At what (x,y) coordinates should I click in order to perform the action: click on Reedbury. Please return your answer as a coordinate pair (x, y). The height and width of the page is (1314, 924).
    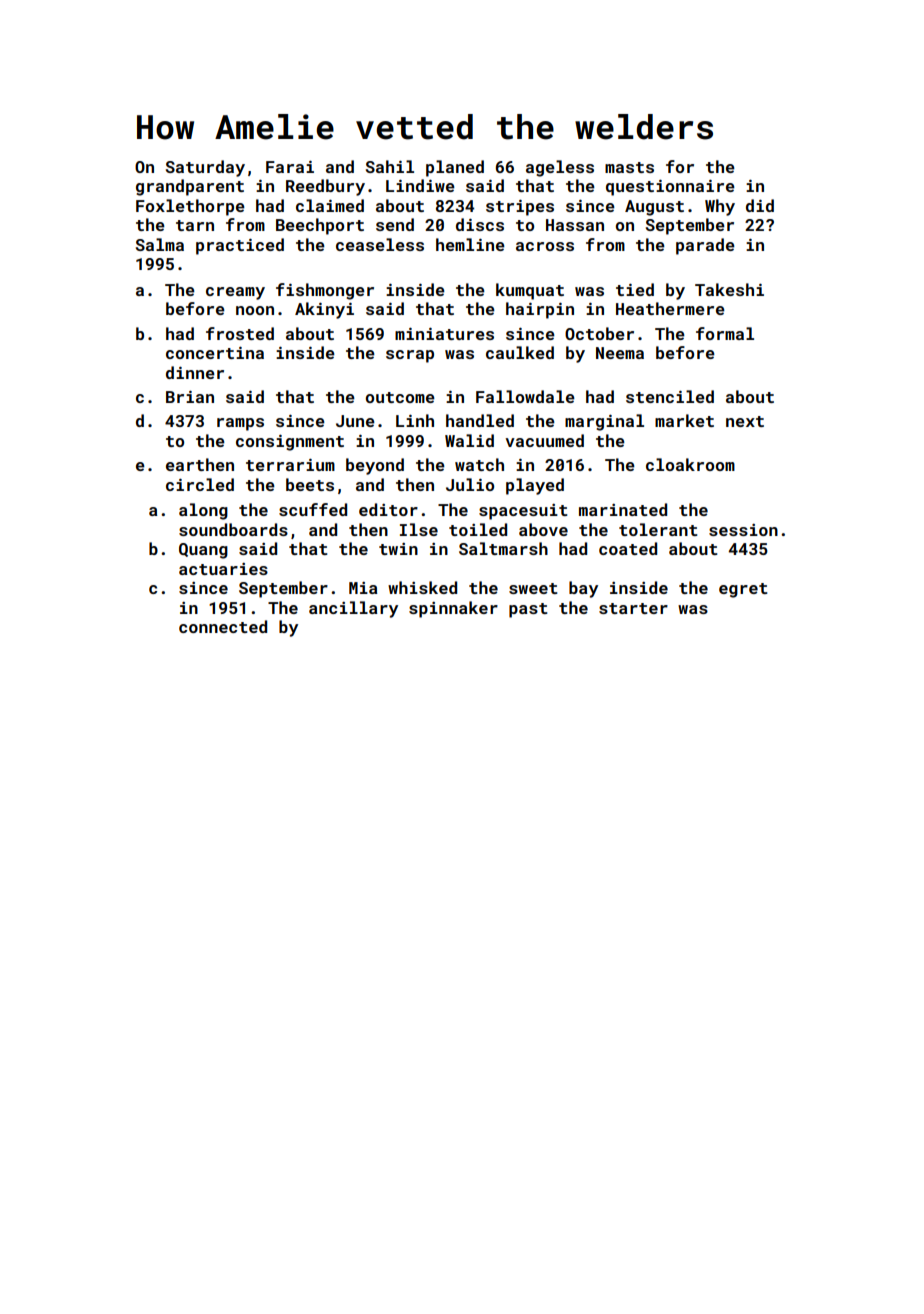
    Looking at the image, I should click on (325, 187).
